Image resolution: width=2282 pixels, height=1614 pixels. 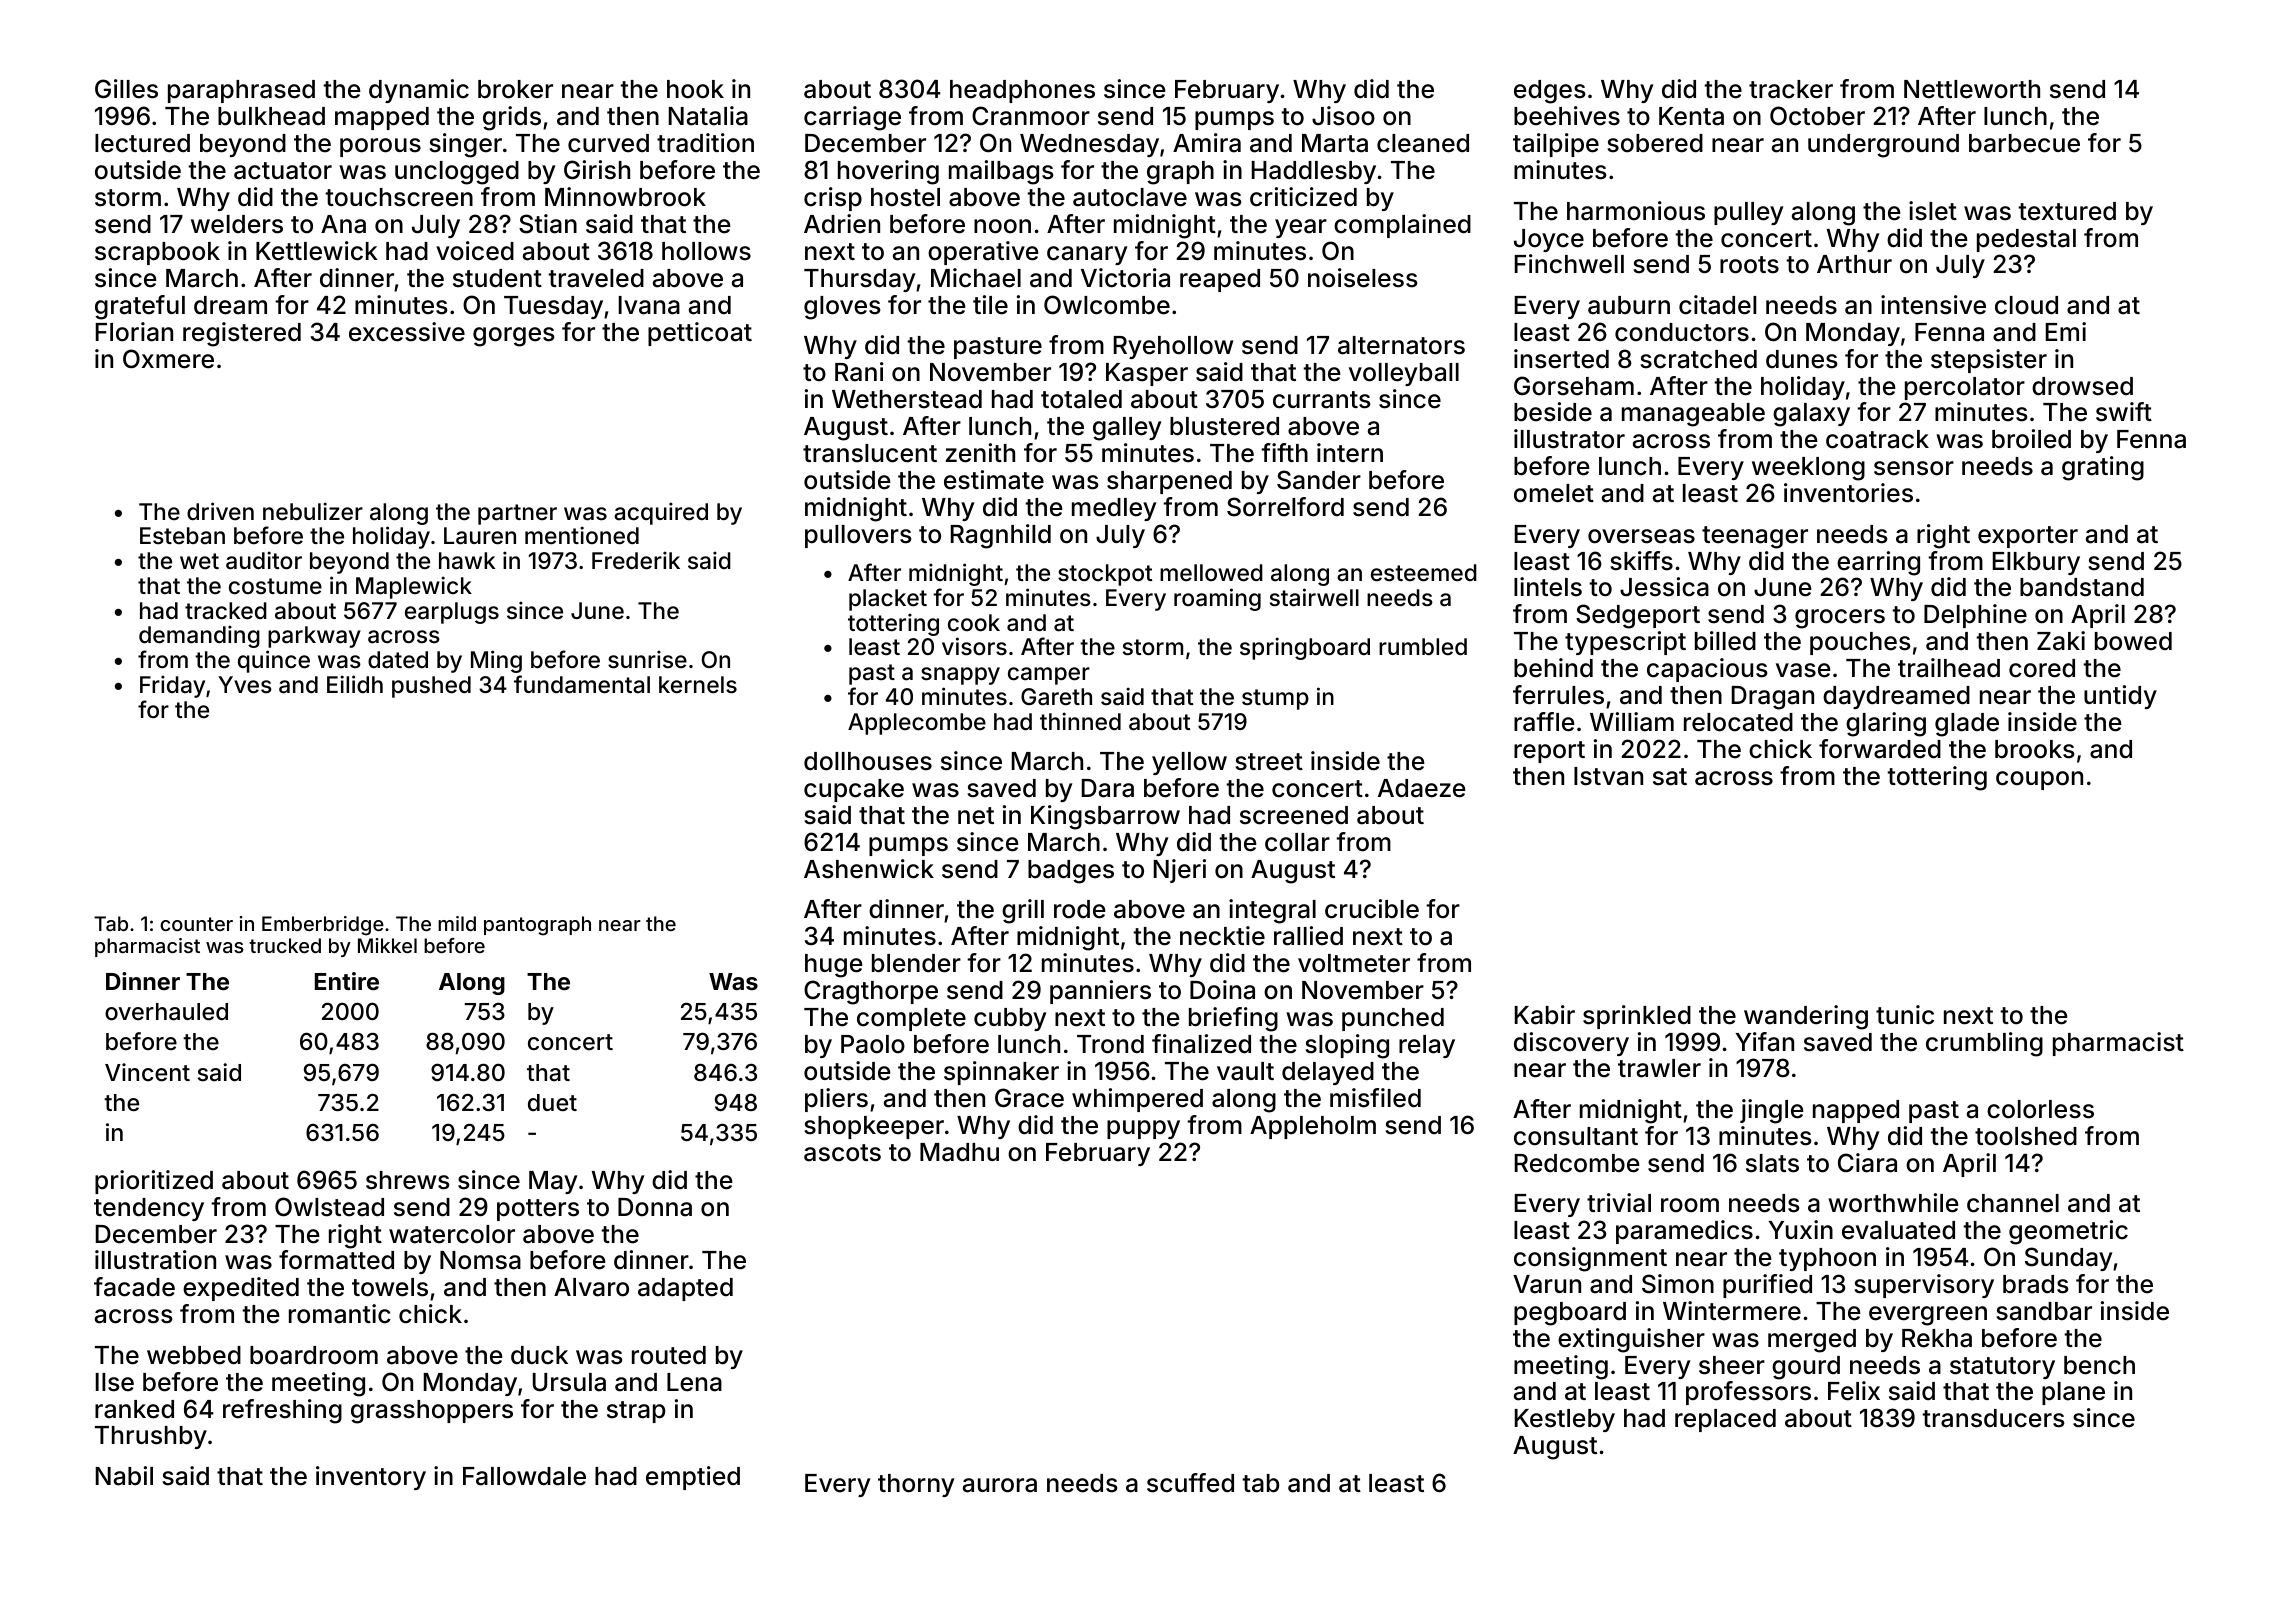 What do you see at coordinates (371, 1478) in the screenshot?
I see `inventory` at bounding box center [371, 1478].
